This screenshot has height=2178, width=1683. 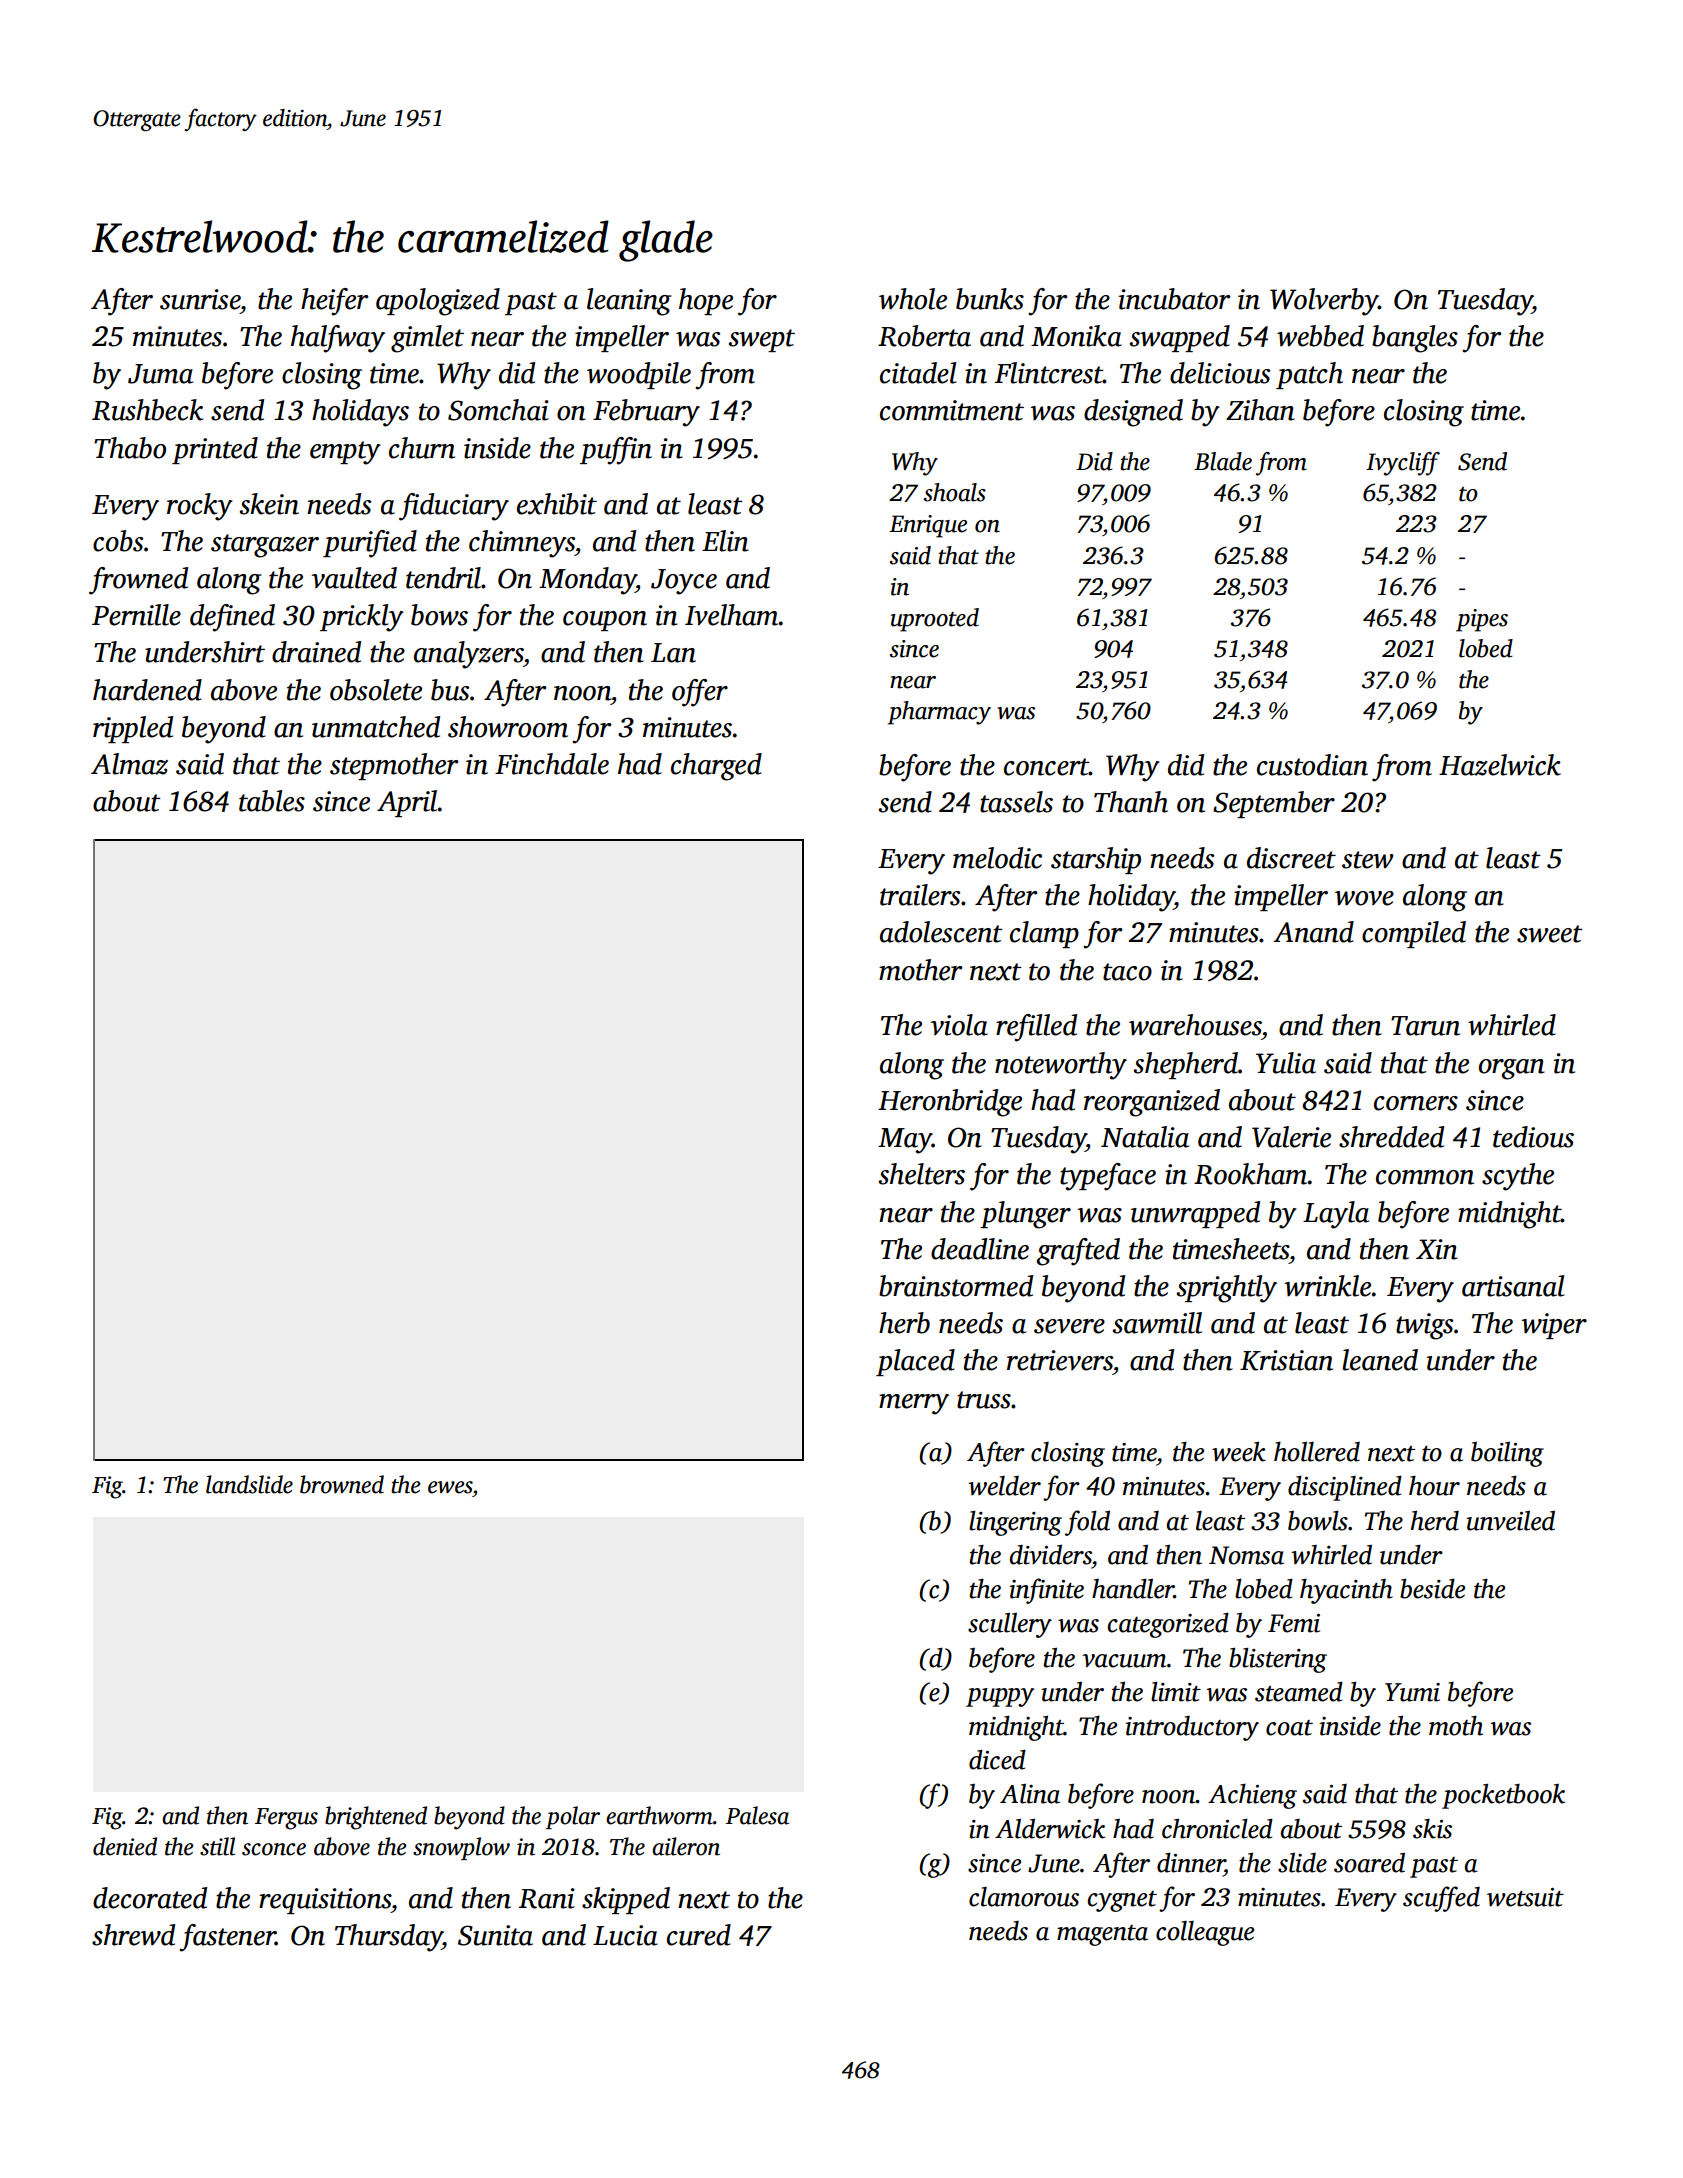 What do you see at coordinates (1403, 464) in the screenshot?
I see `Ivycliff` at bounding box center [1403, 464].
